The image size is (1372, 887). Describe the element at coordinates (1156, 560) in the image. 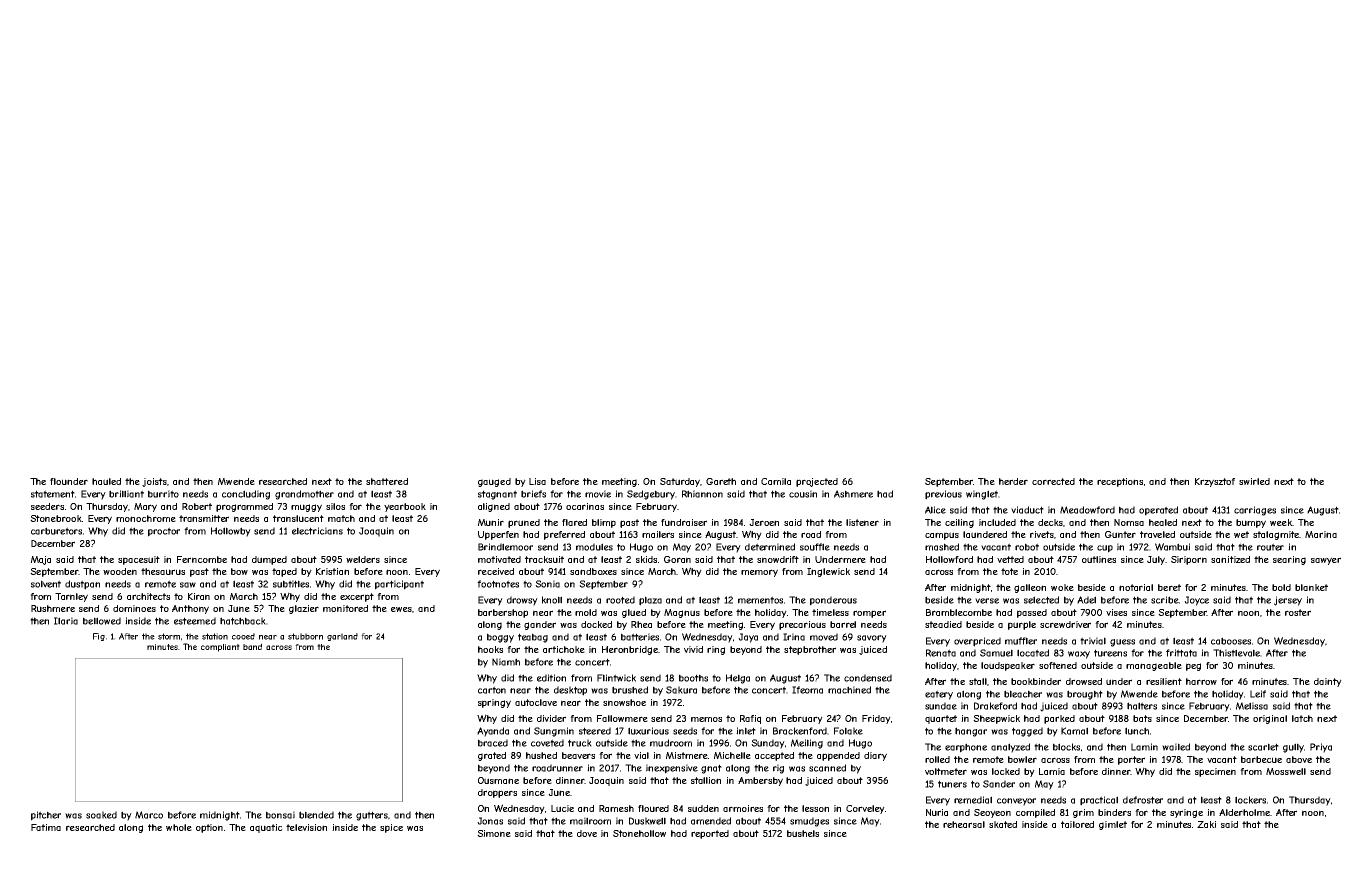

I see `July` at that location.
